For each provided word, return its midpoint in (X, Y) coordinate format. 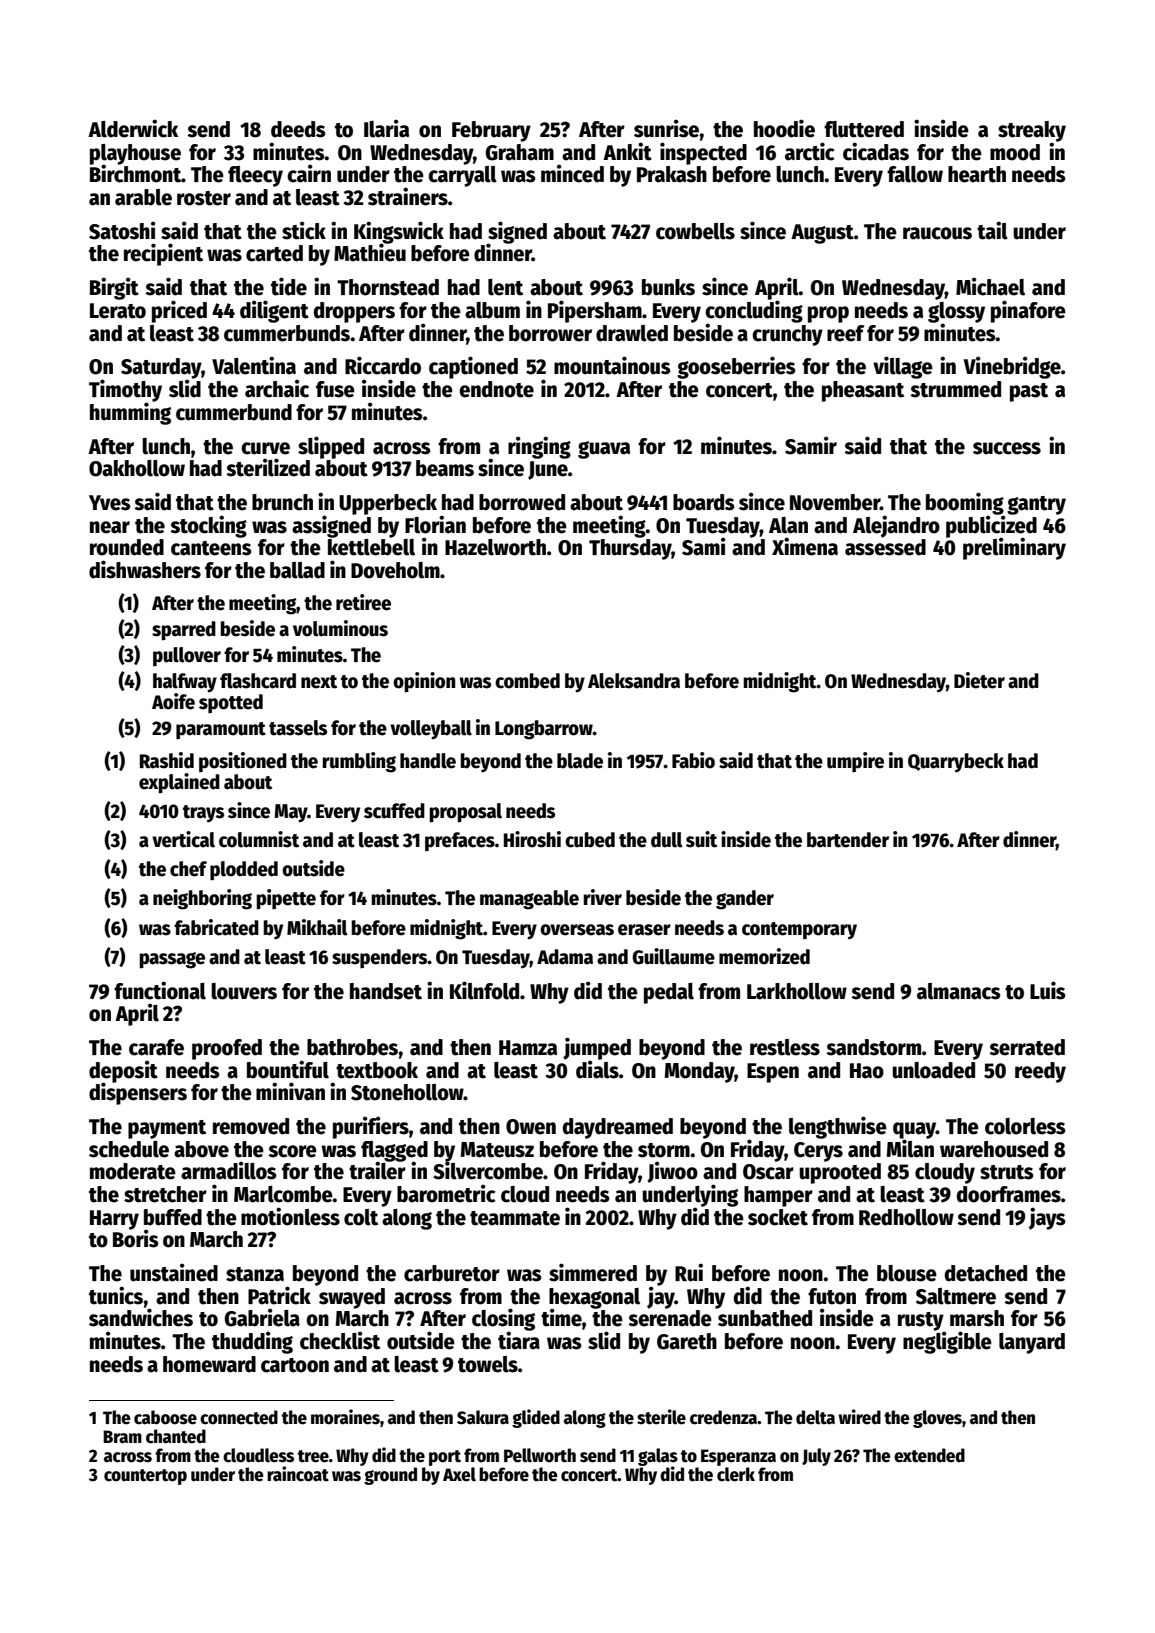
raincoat (298, 1474)
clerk (736, 1474)
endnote (496, 389)
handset (386, 991)
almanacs (959, 991)
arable (143, 197)
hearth (977, 174)
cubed (590, 840)
